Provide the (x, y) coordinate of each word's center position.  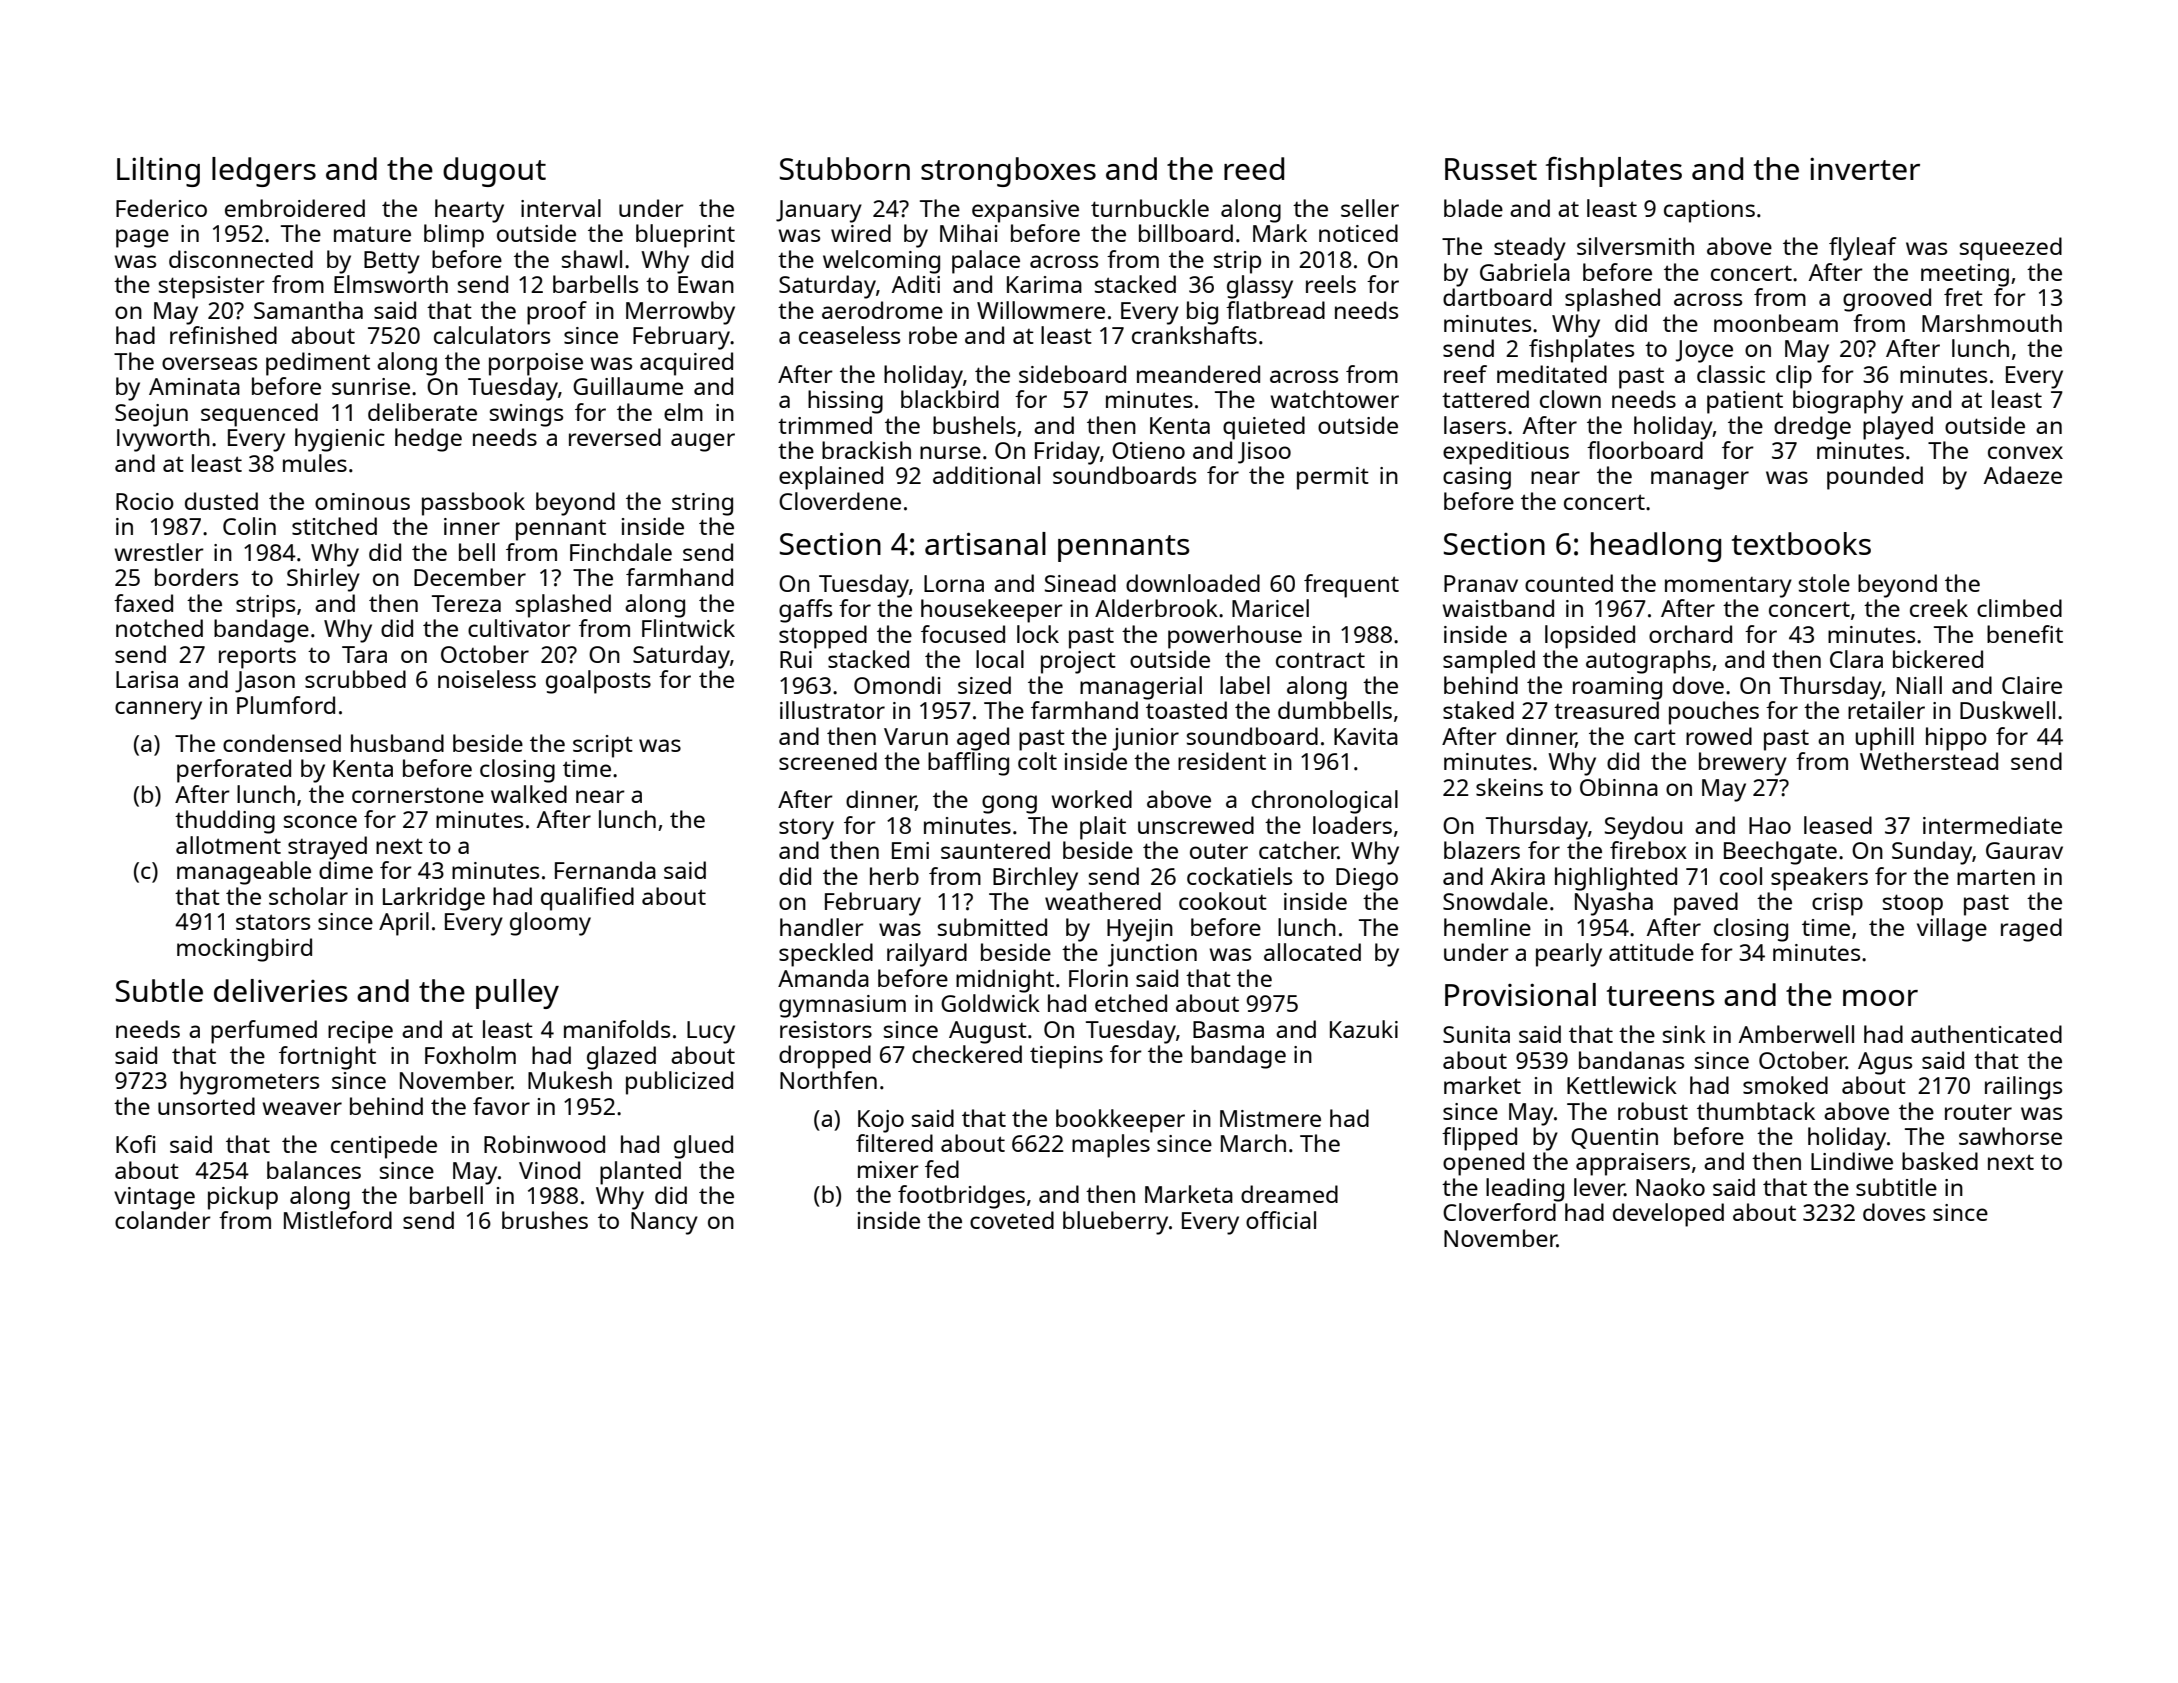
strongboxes (1008, 172)
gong (1009, 804)
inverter (1865, 168)
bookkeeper (1120, 1121)
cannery (158, 710)
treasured (1606, 710)
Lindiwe (1852, 1161)
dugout (494, 172)
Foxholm (470, 1055)
